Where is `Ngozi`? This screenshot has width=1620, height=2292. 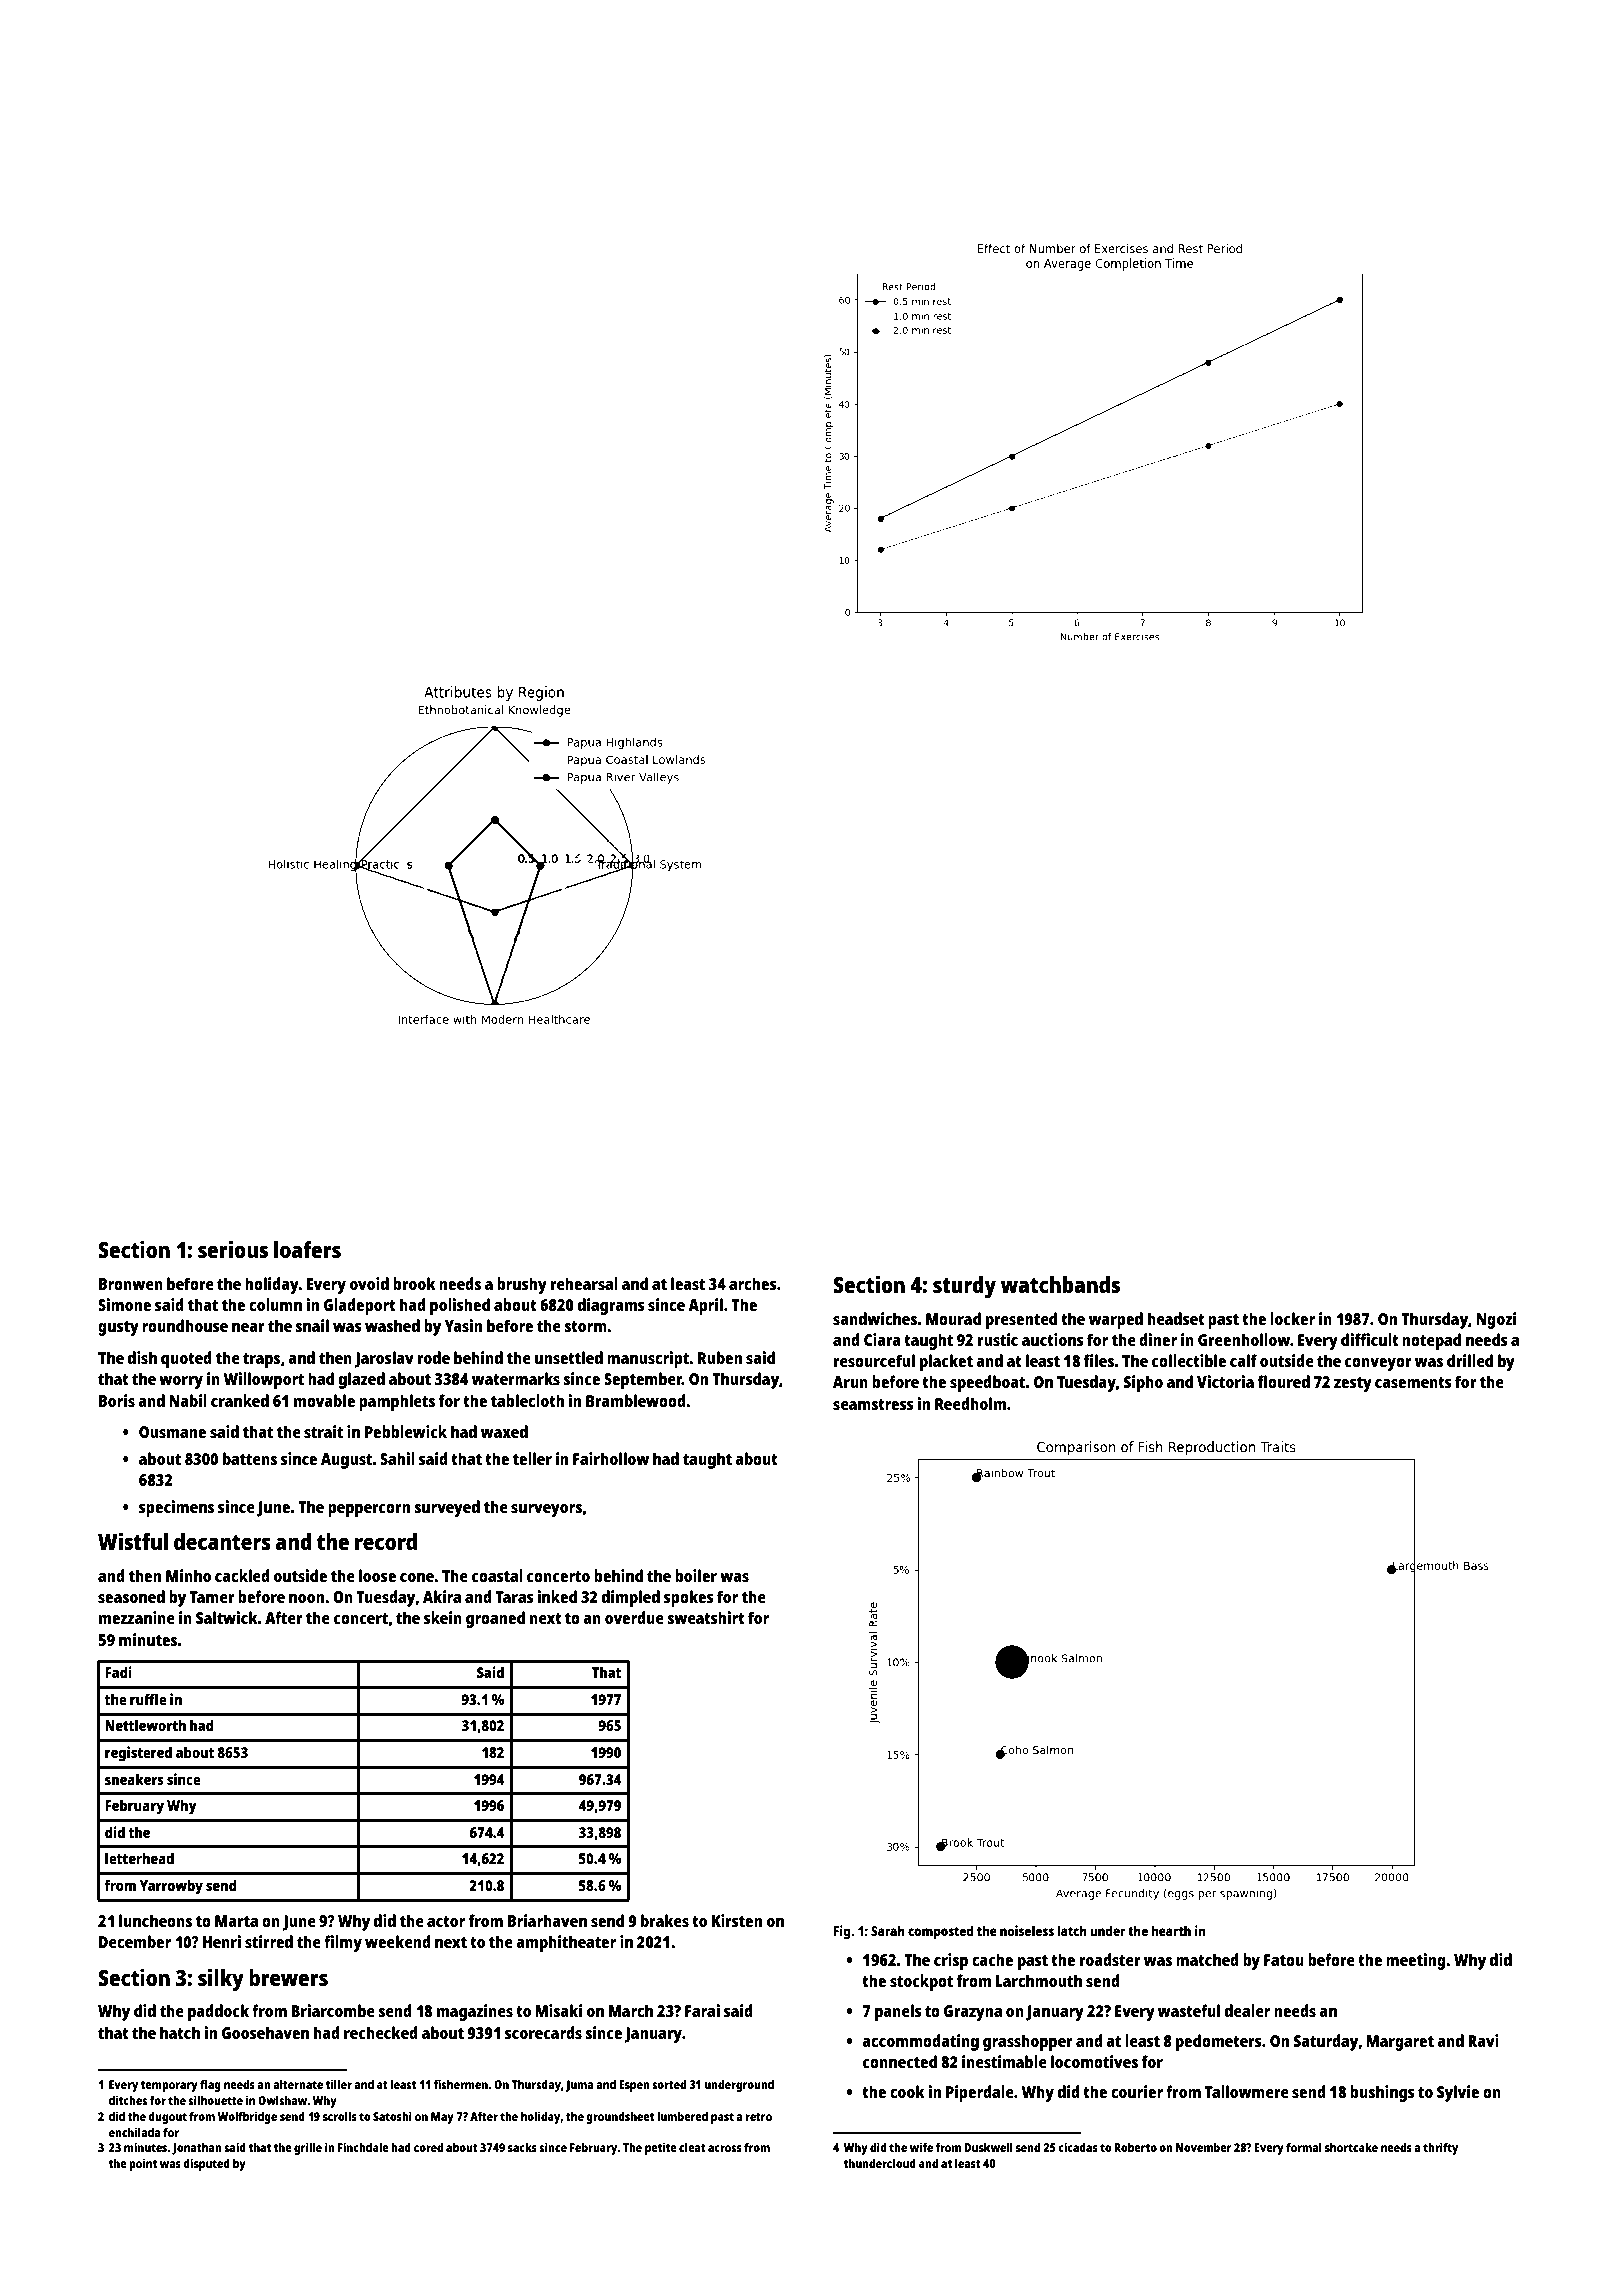 Ngozi is located at coordinates (1496, 1320).
